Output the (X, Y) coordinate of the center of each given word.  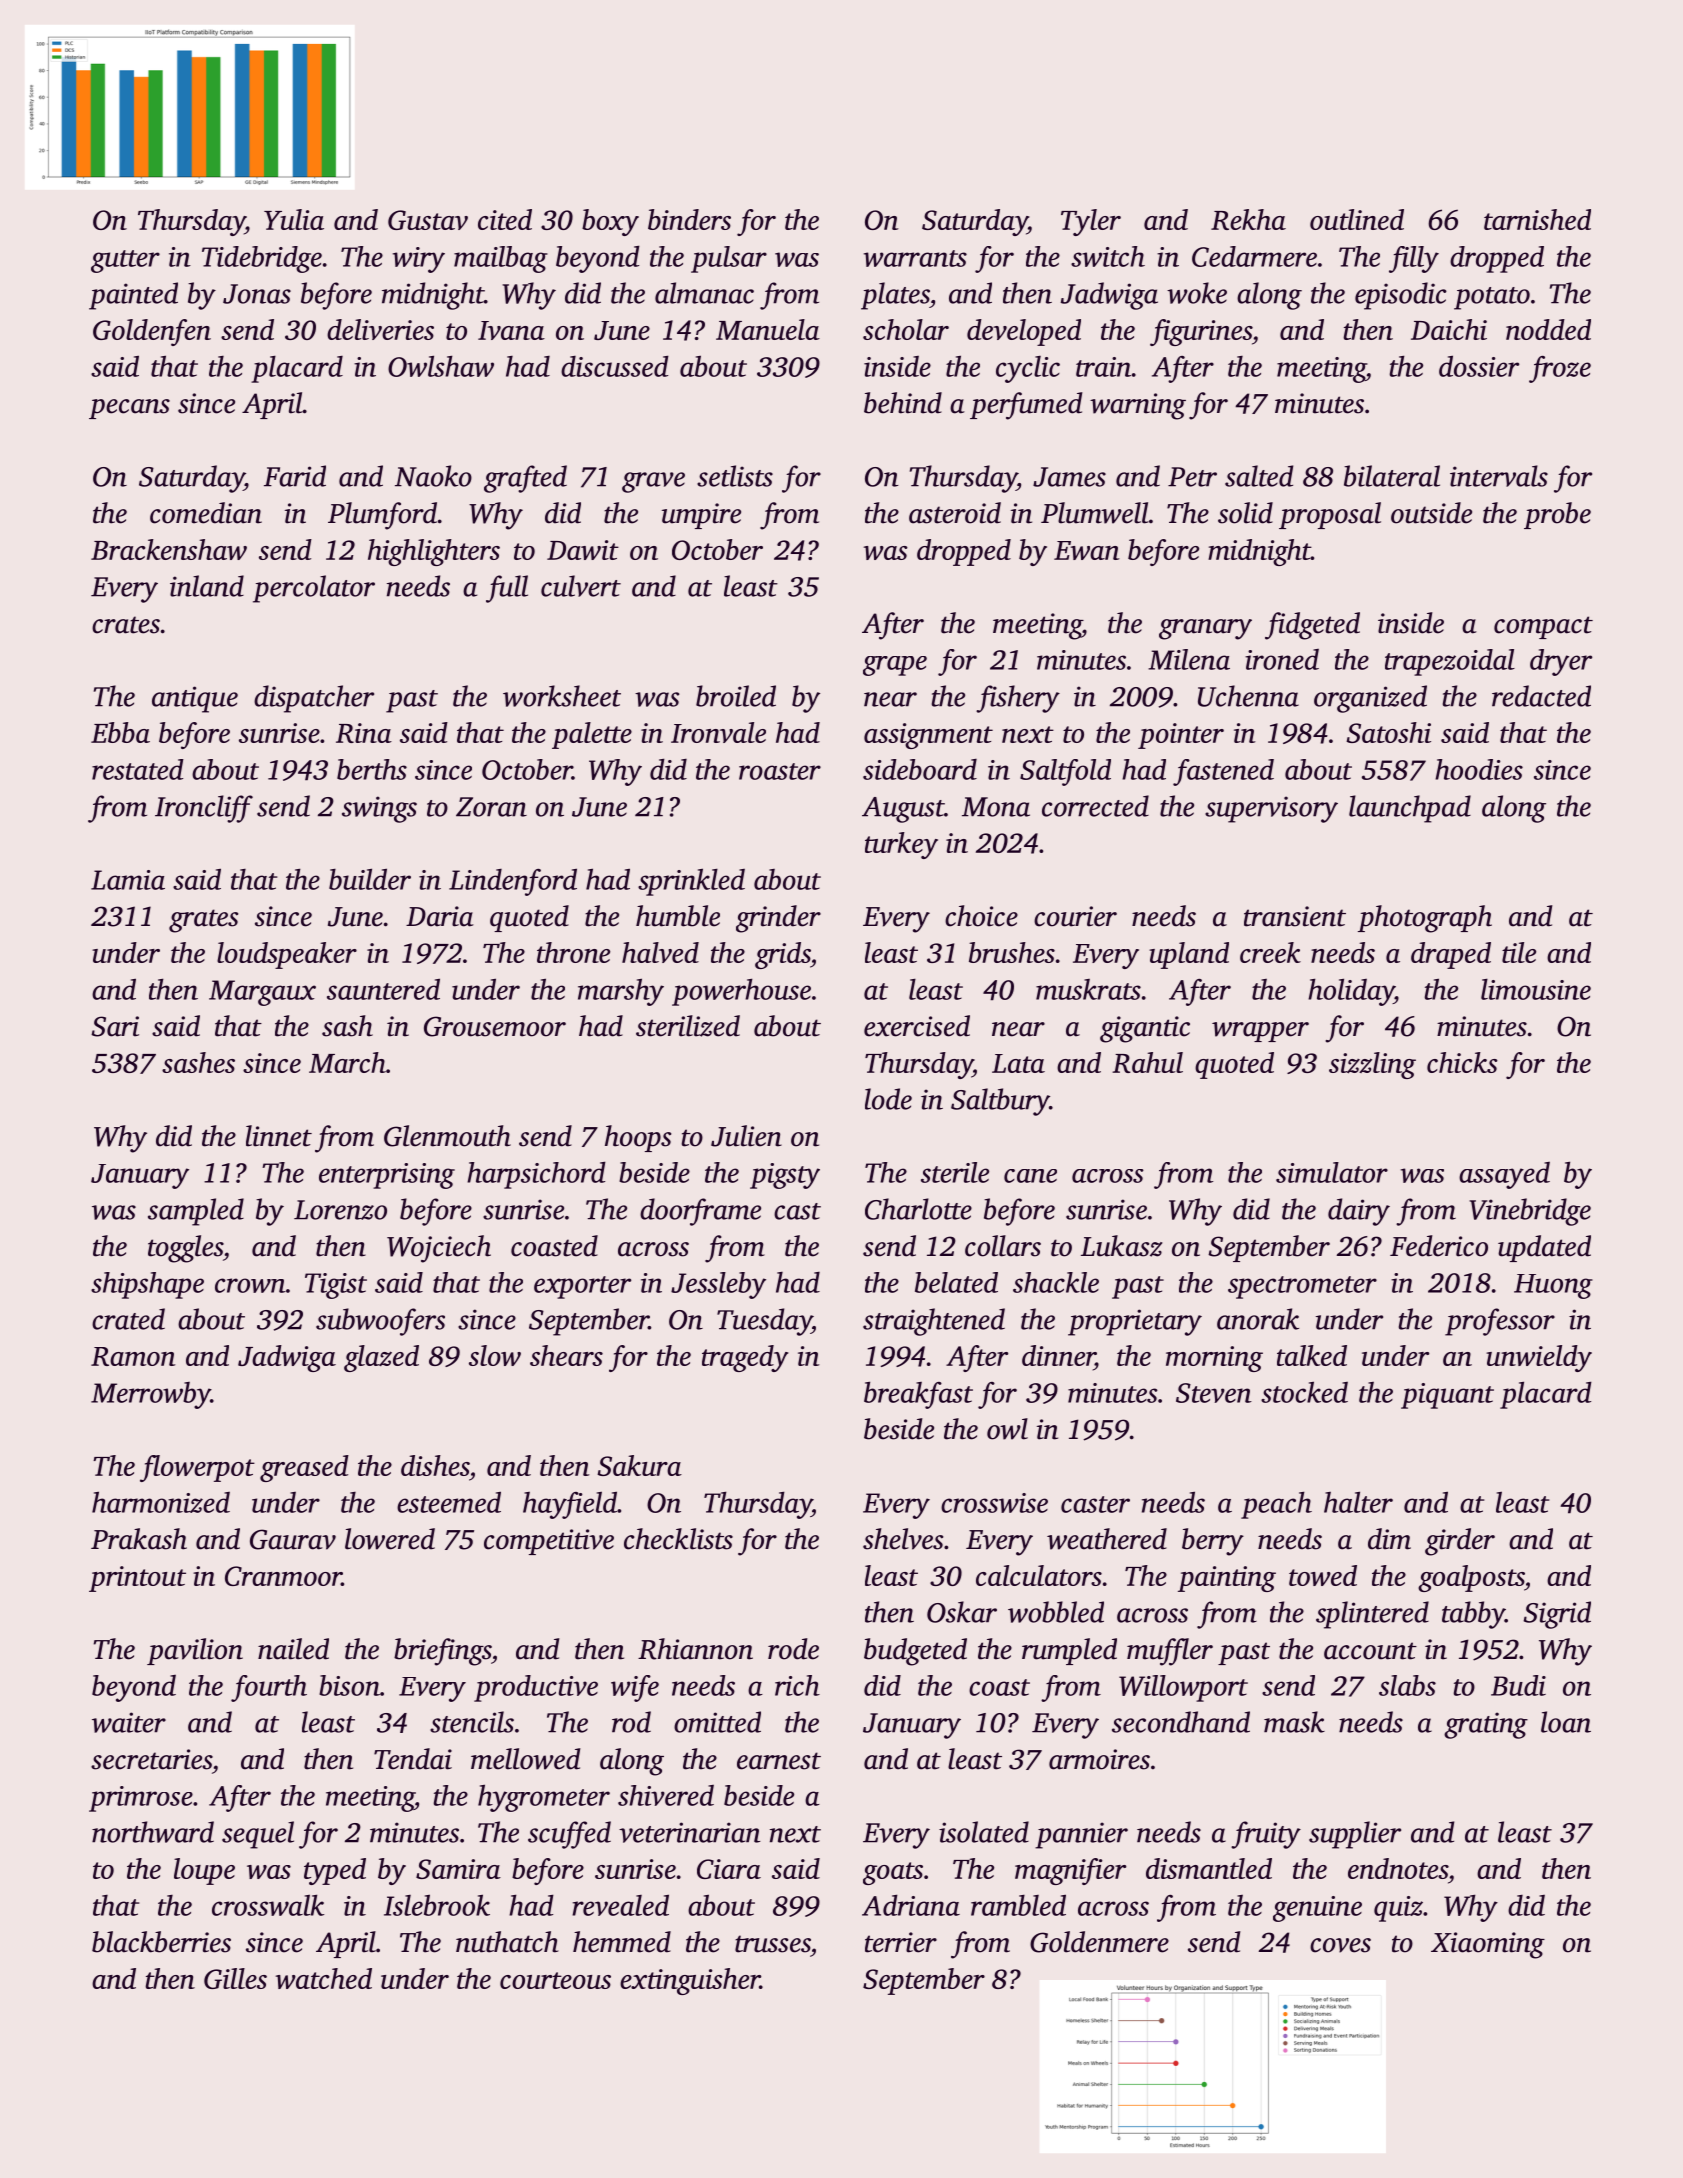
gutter (125, 261)
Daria (440, 916)
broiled (736, 696)
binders (689, 219)
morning (1214, 1359)
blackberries (161, 1942)
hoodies (1479, 769)
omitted (717, 1722)
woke (1197, 293)
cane (1030, 1176)
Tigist (336, 1286)
